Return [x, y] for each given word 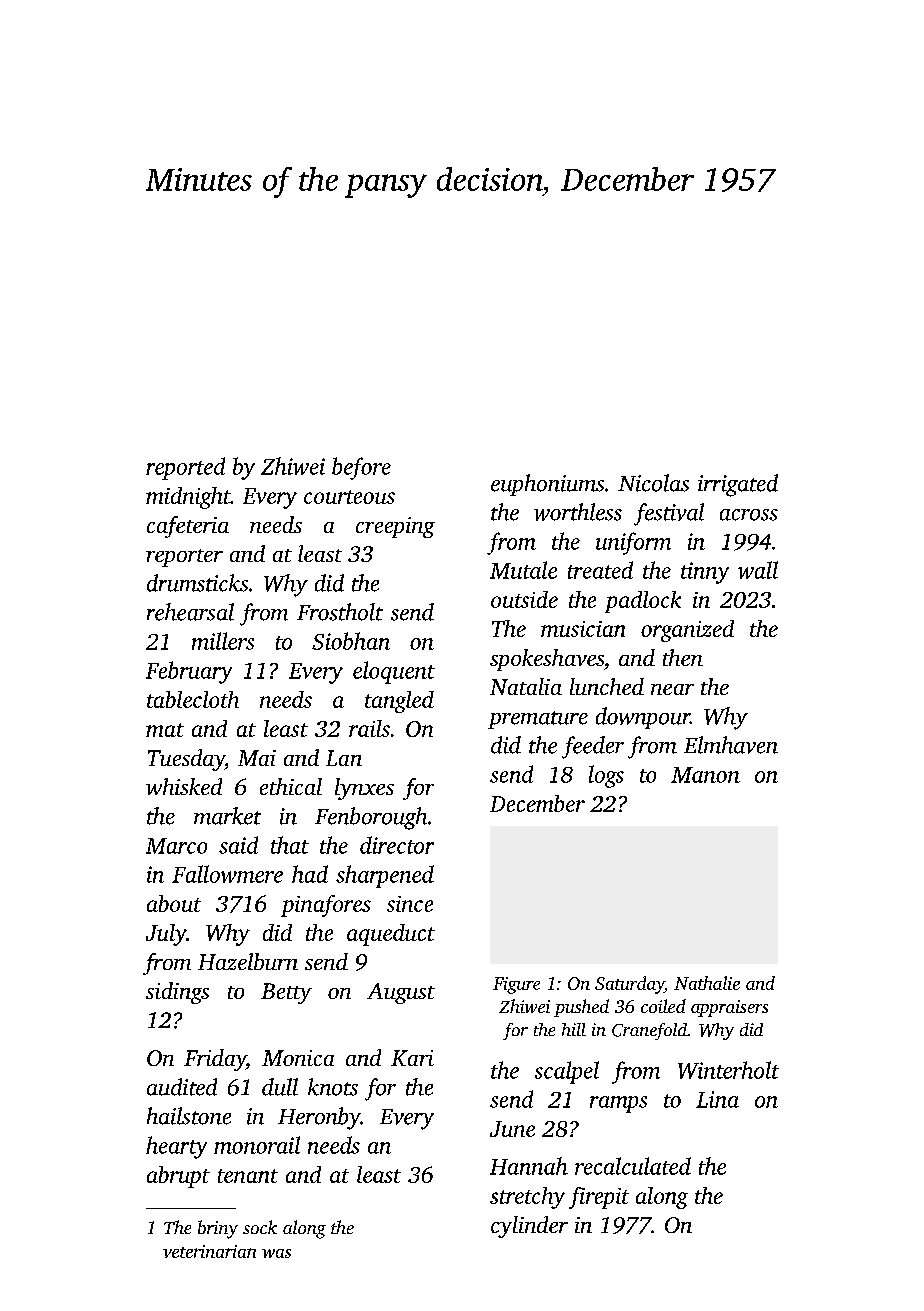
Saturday [629, 985]
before [361, 468]
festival [669, 514]
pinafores [326, 906]
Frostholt [340, 612]
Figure [516, 985]
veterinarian [209, 1251]
